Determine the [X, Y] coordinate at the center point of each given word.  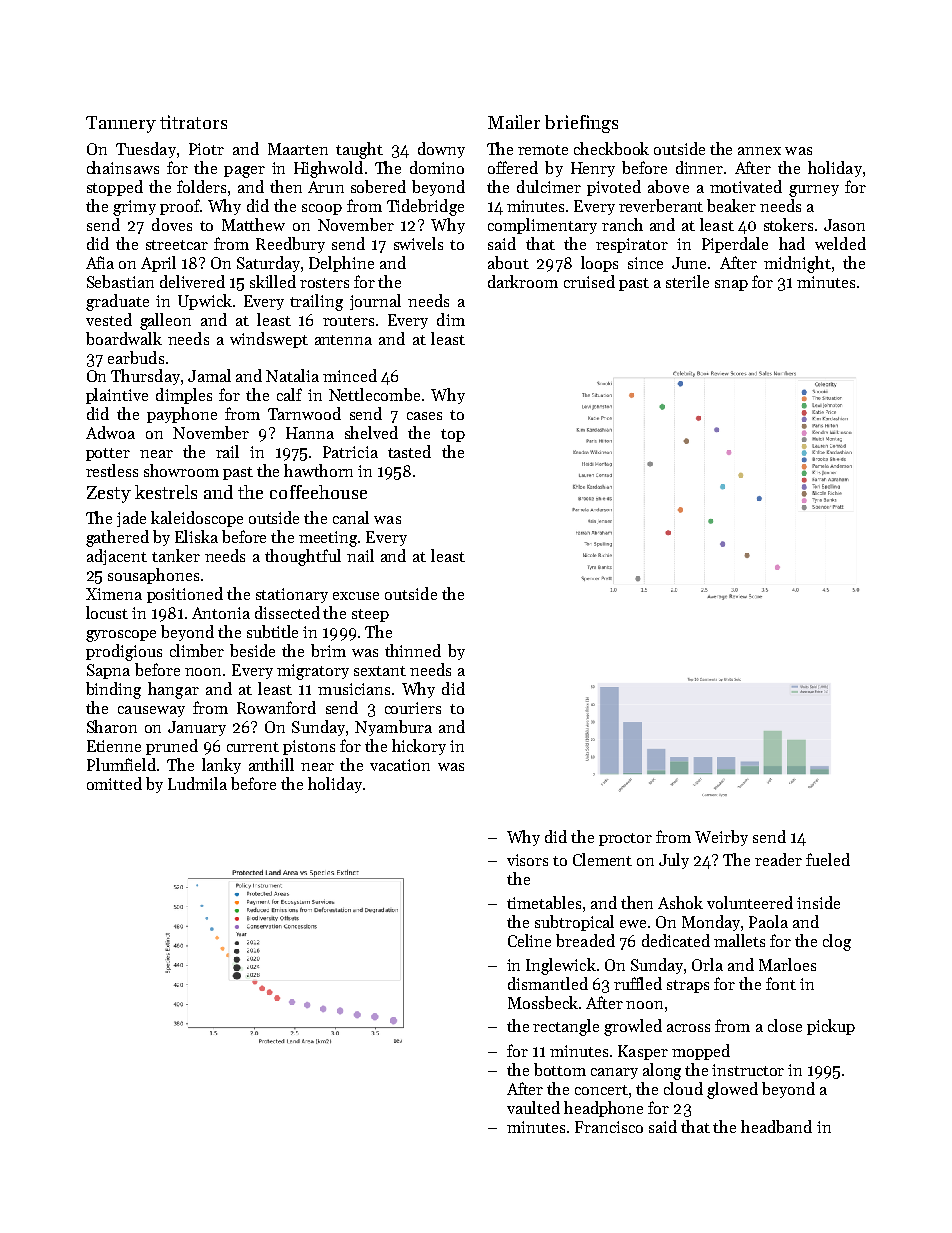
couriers [413, 708]
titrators [193, 122]
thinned [413, 650]
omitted [114, 783]
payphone [182, 415]
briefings [581, 124]
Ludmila [197, 783]
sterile [687, 281]
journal [375, 302]
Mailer [514, 122]
